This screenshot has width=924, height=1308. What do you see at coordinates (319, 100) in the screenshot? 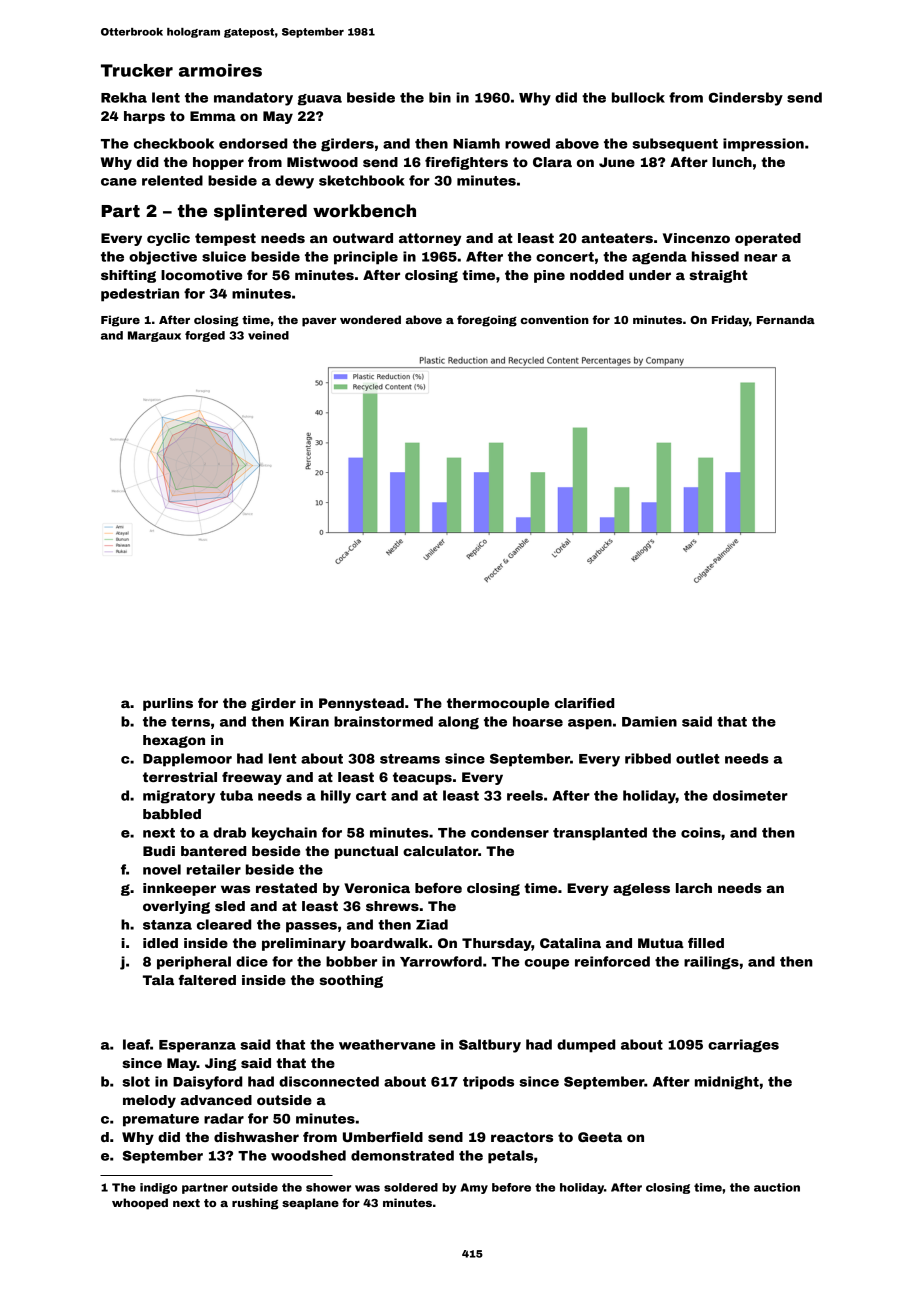
I see `guava` at bounding box center [319, 100].
